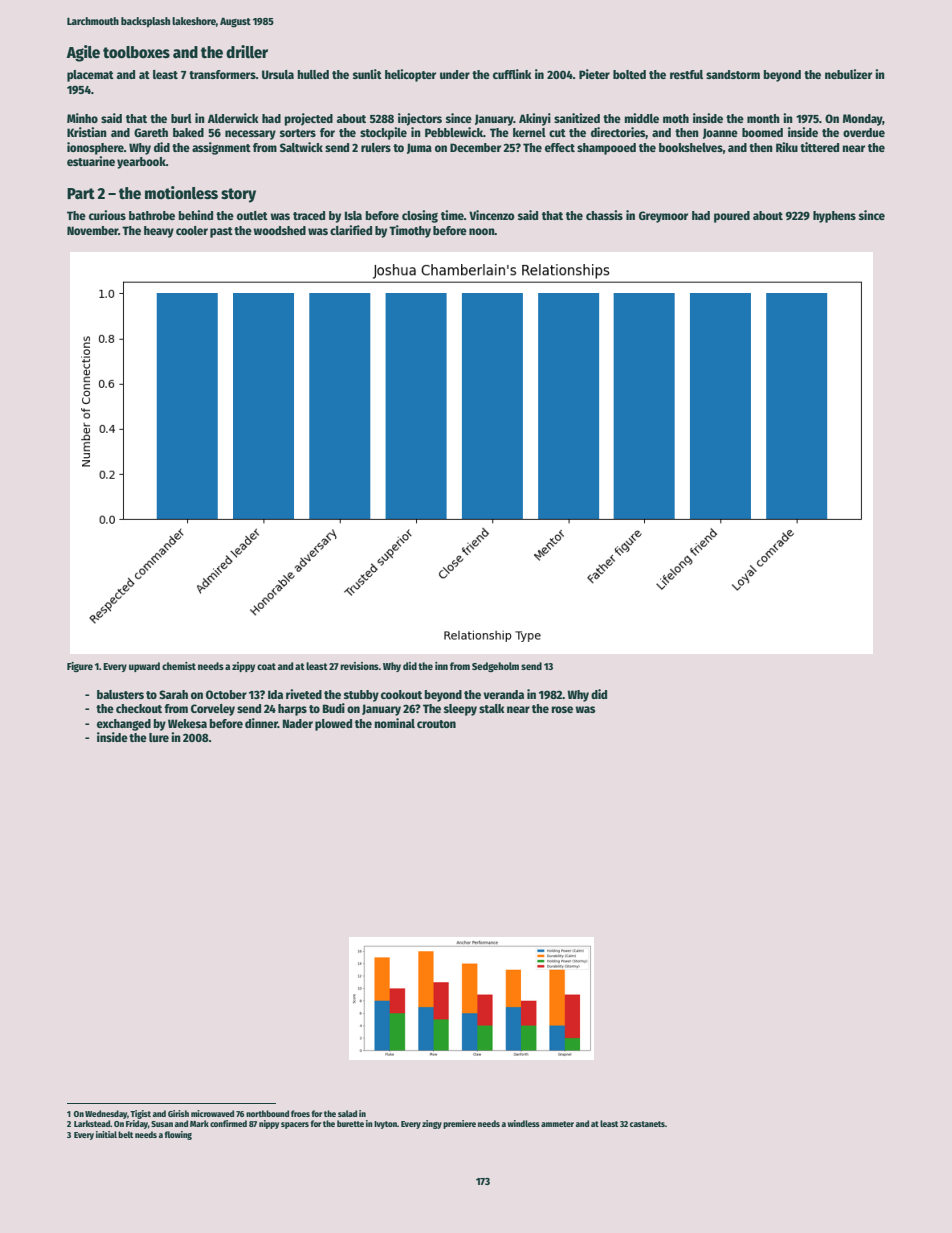 The width and height of the document is (952, 1233). Describe the element at coordinates (221, 232) in the document. I see `past` at that location.
